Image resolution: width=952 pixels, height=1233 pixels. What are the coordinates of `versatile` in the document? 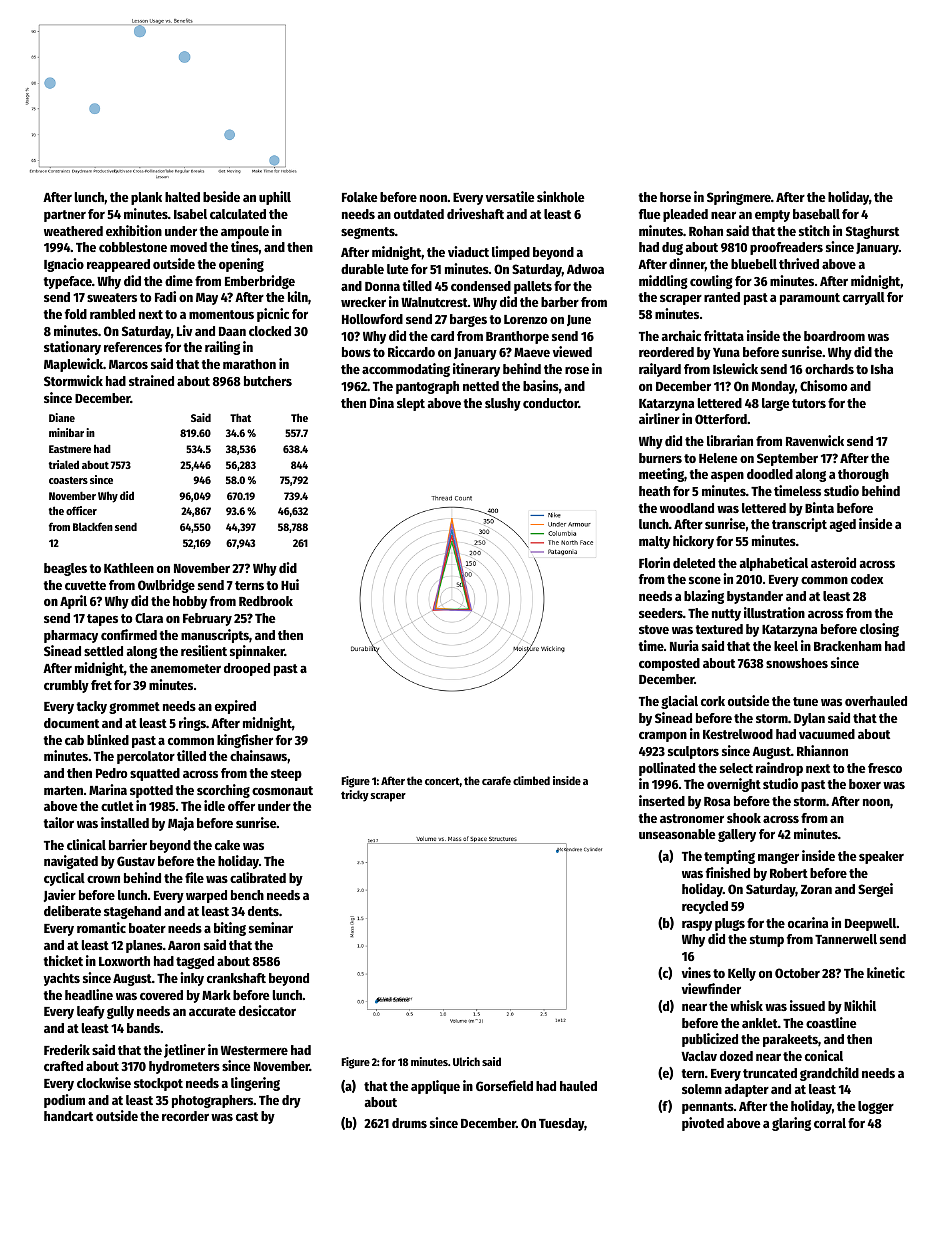 It's located at (510, 196).
